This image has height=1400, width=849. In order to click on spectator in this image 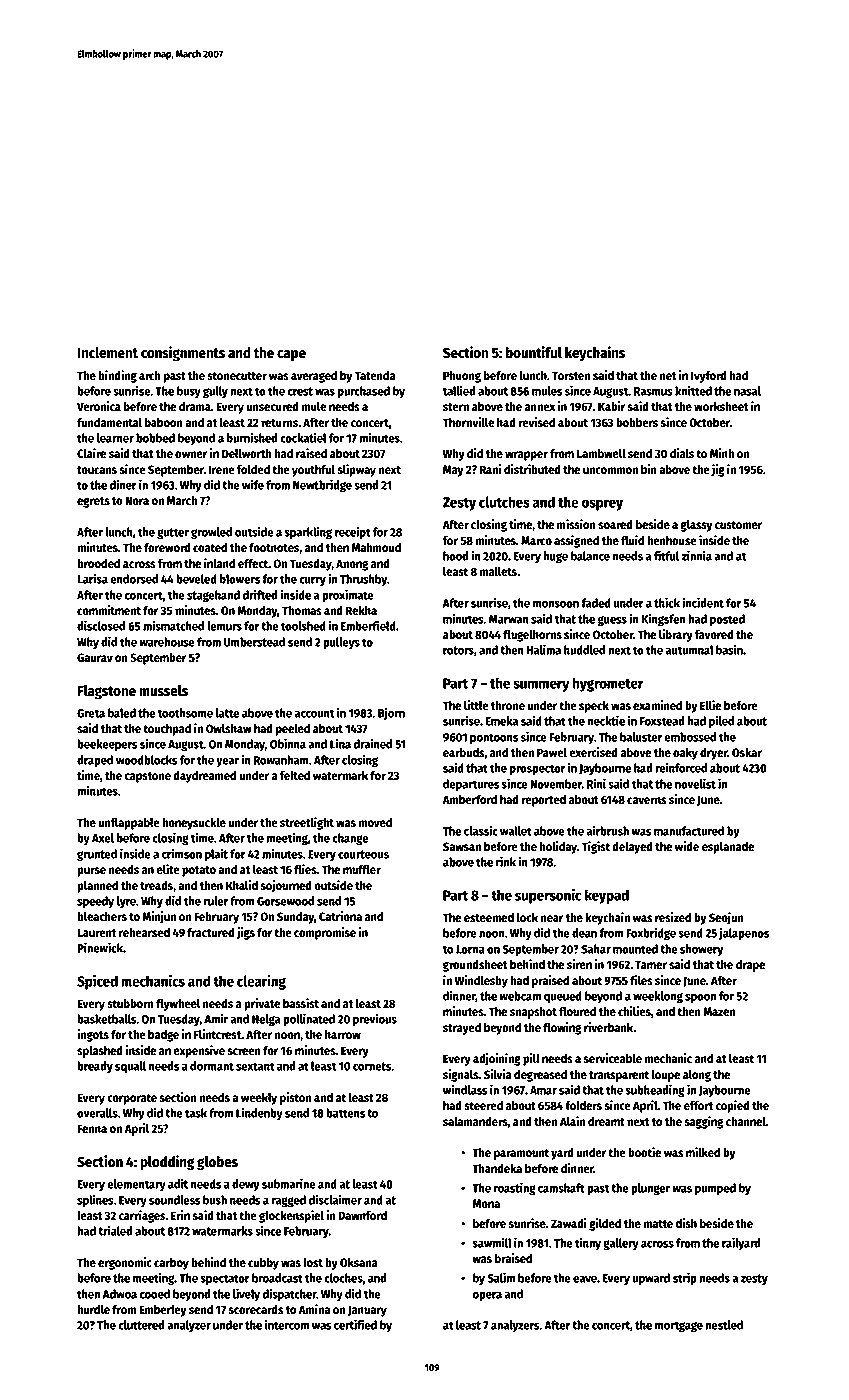, I will do `click(225, 1279)`.
